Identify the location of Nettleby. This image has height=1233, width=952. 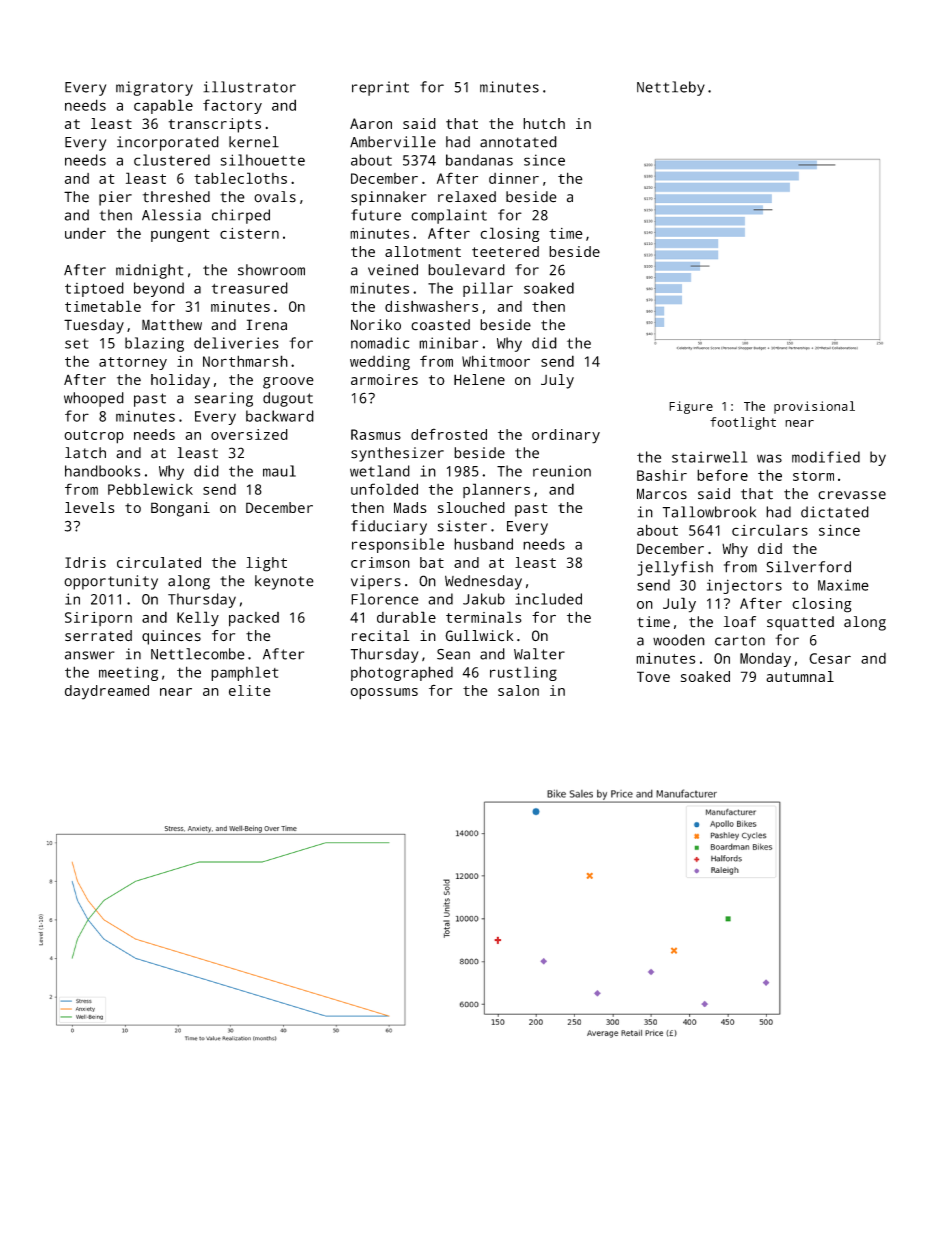
(671, 88).
